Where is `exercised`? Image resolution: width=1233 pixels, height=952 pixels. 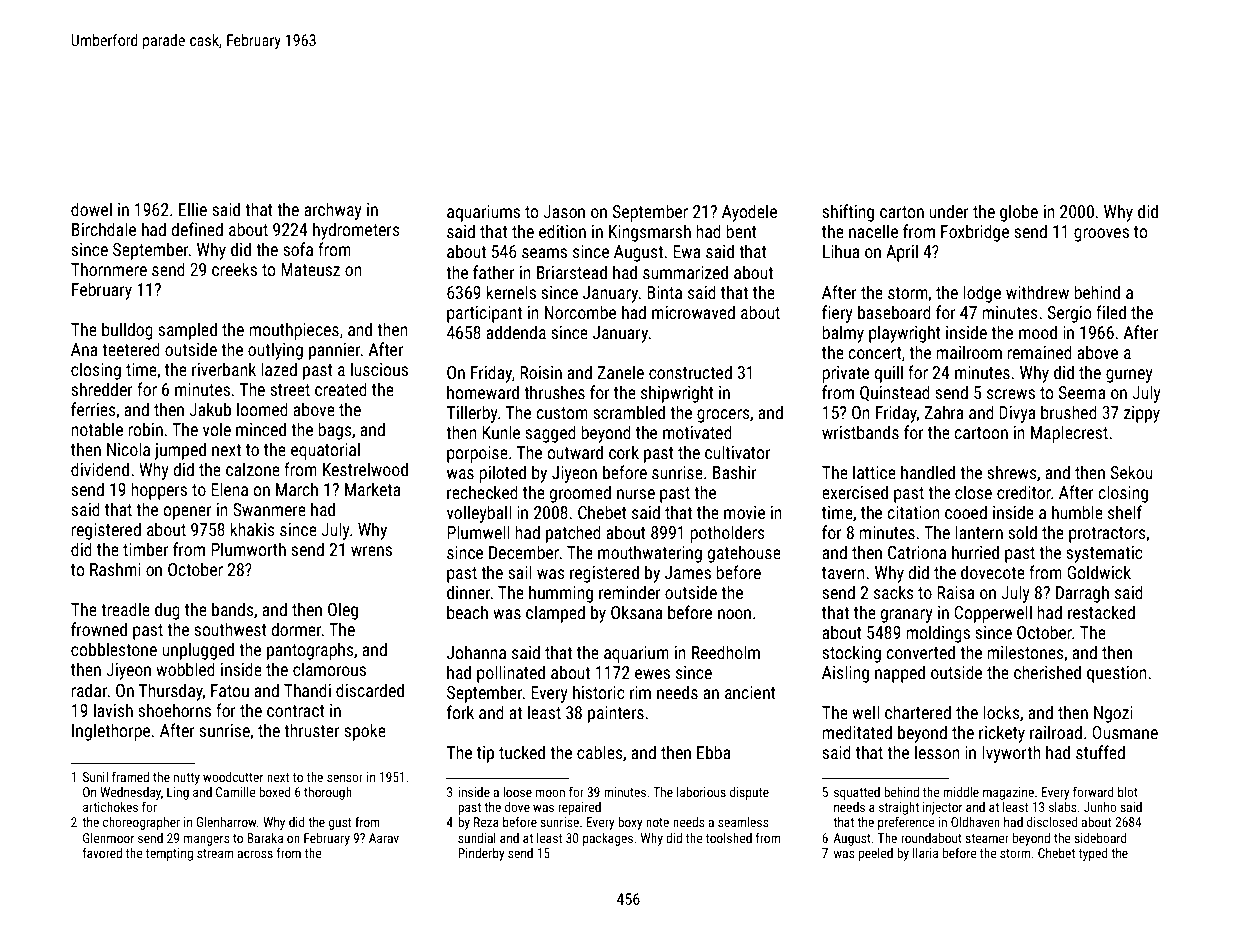
exercised is located at coordinates (855, 492).
